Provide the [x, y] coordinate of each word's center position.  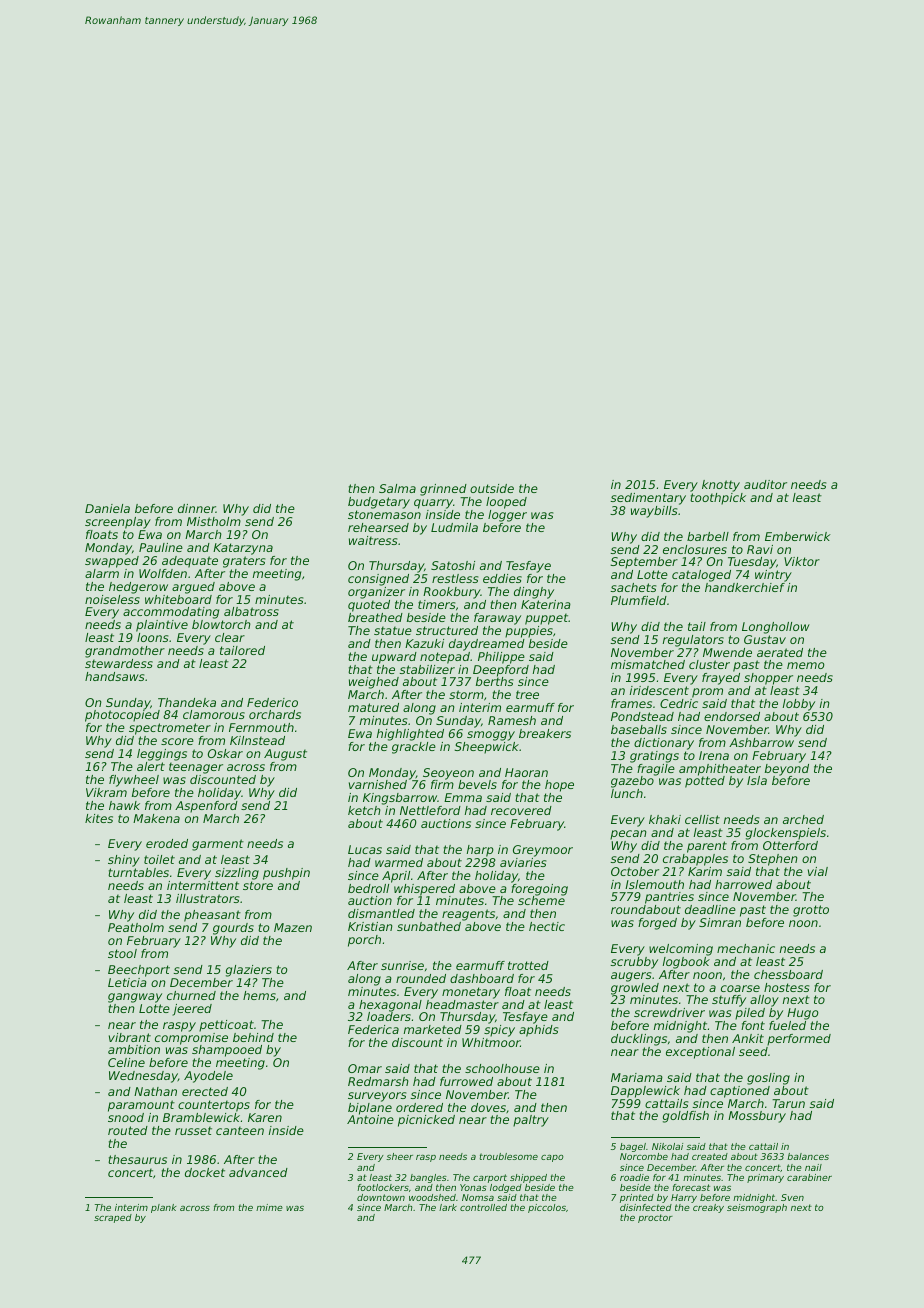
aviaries [523, 862]
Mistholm [214, 521]
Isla [757, 780]
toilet [159, 859]
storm [466, 694]
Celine [126, 1062]
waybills [654, 512]
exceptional [700, 1053]
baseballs [639, 729]
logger [507, 516]
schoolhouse [502, 1068]
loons [152, 637]
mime [269, 1207]
